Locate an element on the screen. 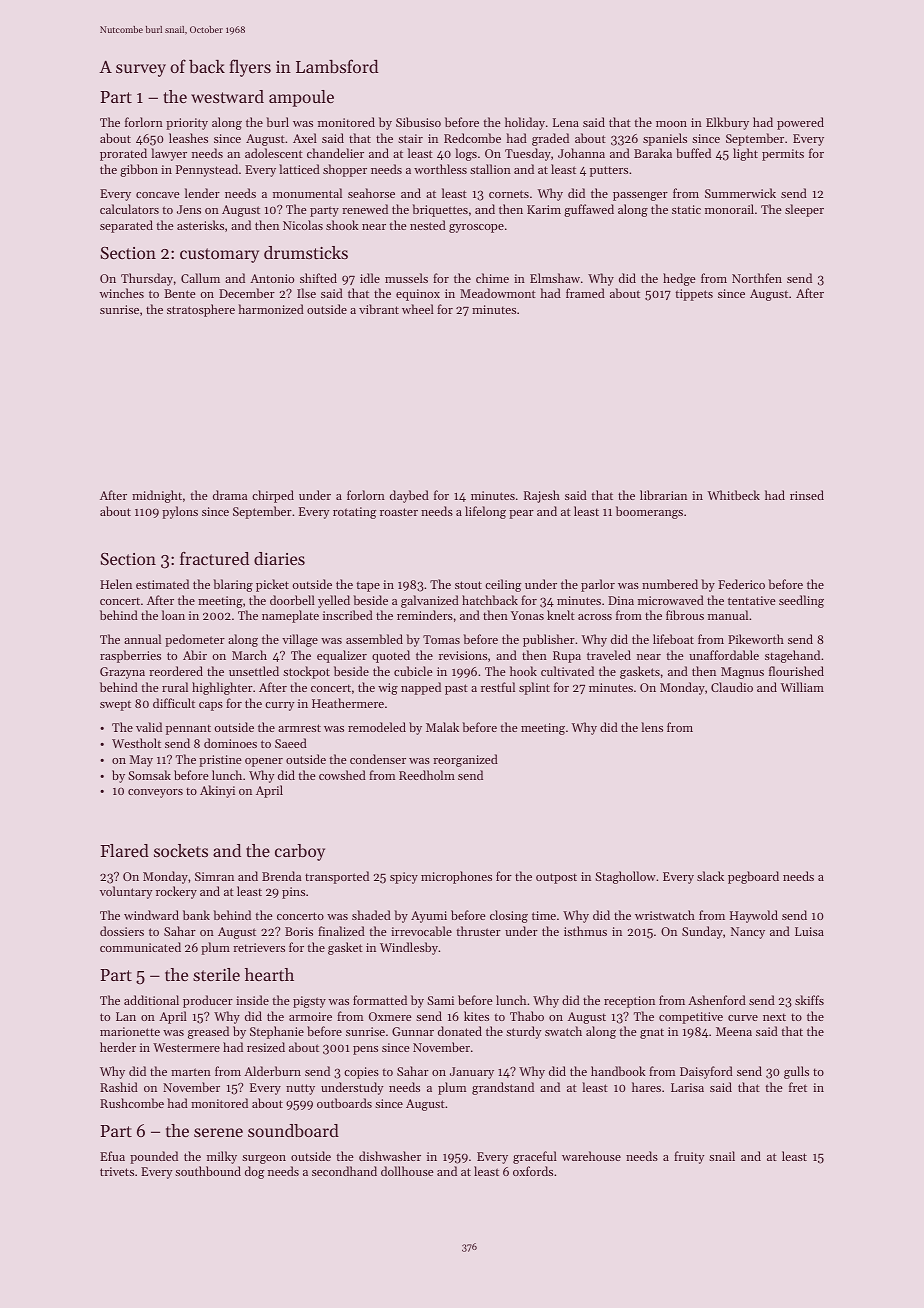 The image size is (924, 1308). shopper is located at coordinates (345, 170).
